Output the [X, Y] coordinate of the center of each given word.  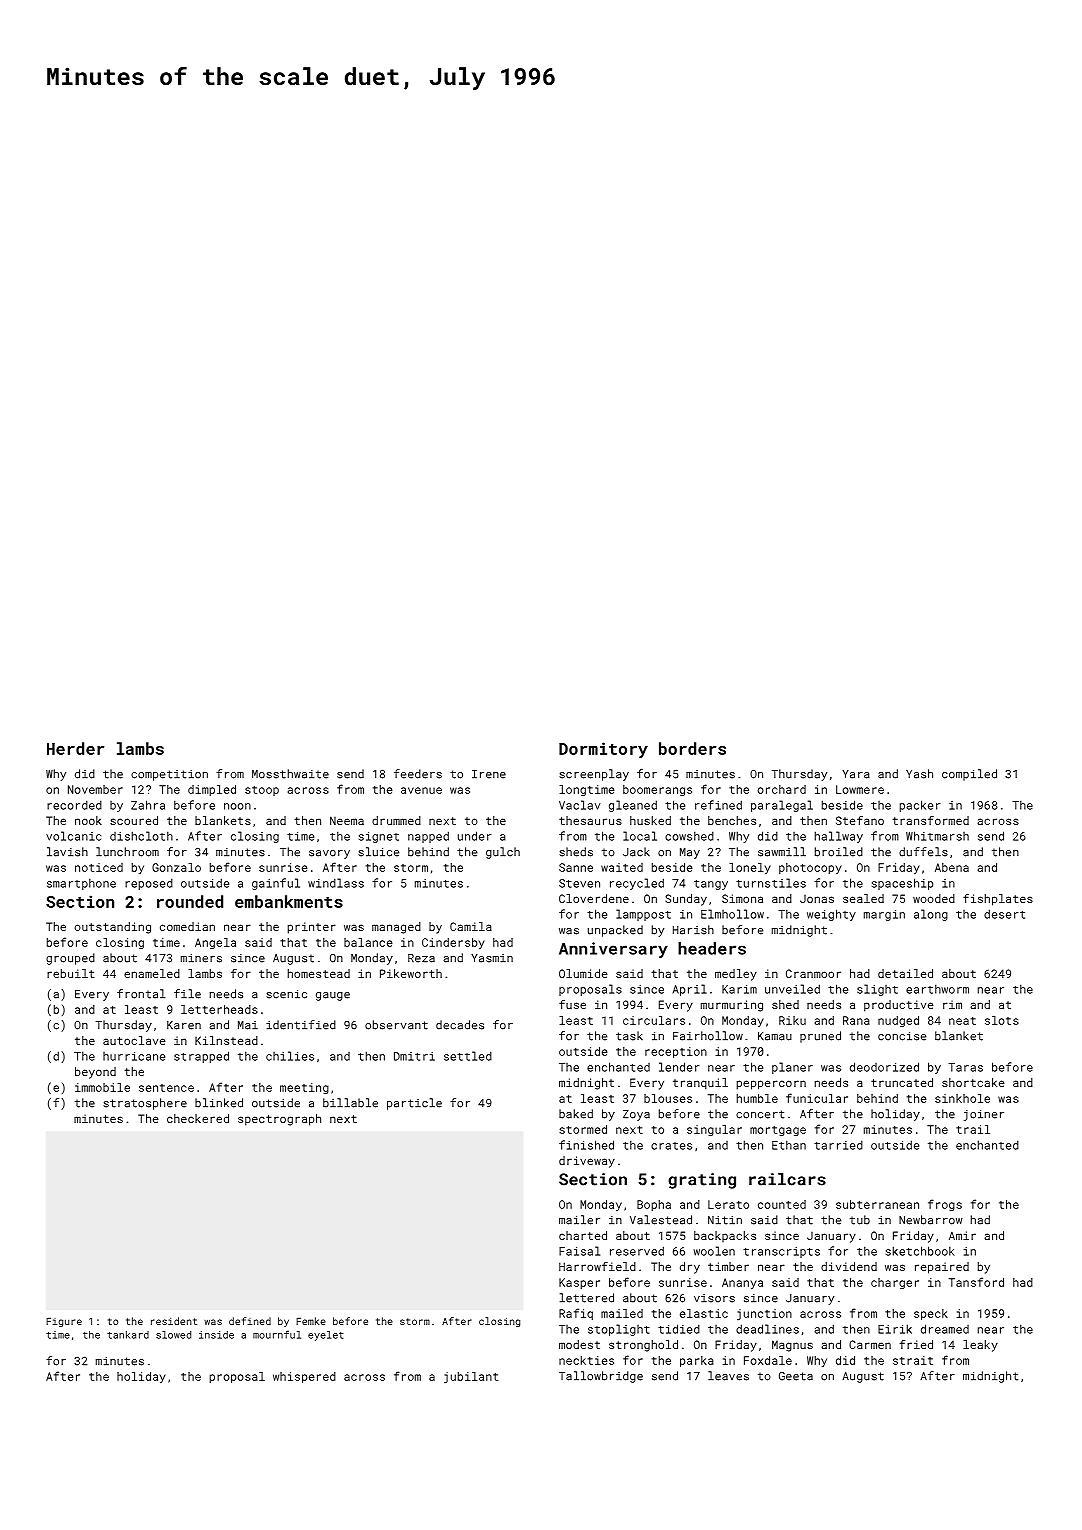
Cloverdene [594, 898]
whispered [304, 1377]
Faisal [579, 1251]
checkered [198, 1118]
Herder [75, 748]
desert [1004, 914]
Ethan [789, 1145]
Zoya [636, 1115]
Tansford [976, 1282]
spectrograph [279, 1120]
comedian [187, 926]
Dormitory [603, 750]
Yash [919, 774]
